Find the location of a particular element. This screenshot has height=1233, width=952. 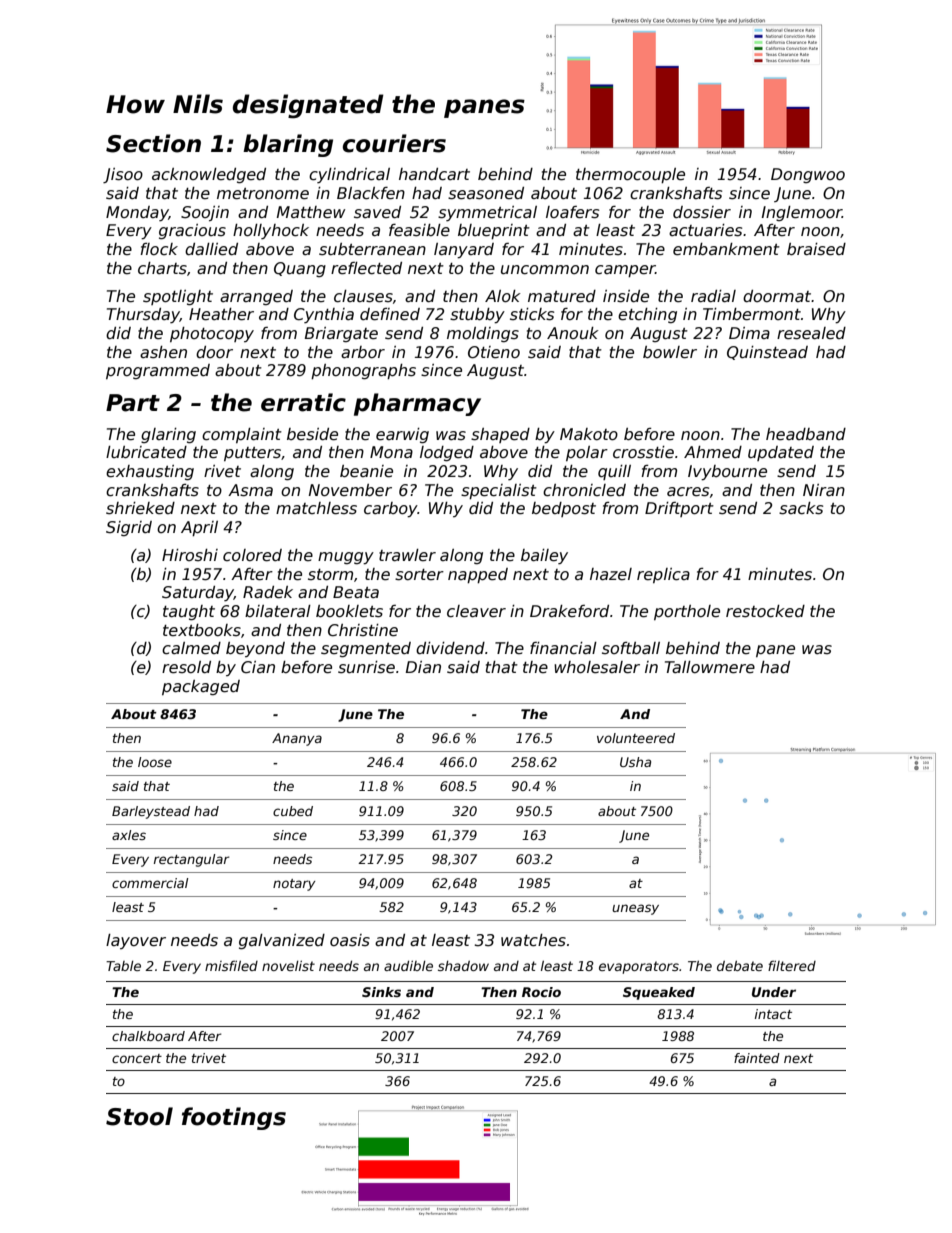

Tallowmere is located at coordinates (710, 667).
